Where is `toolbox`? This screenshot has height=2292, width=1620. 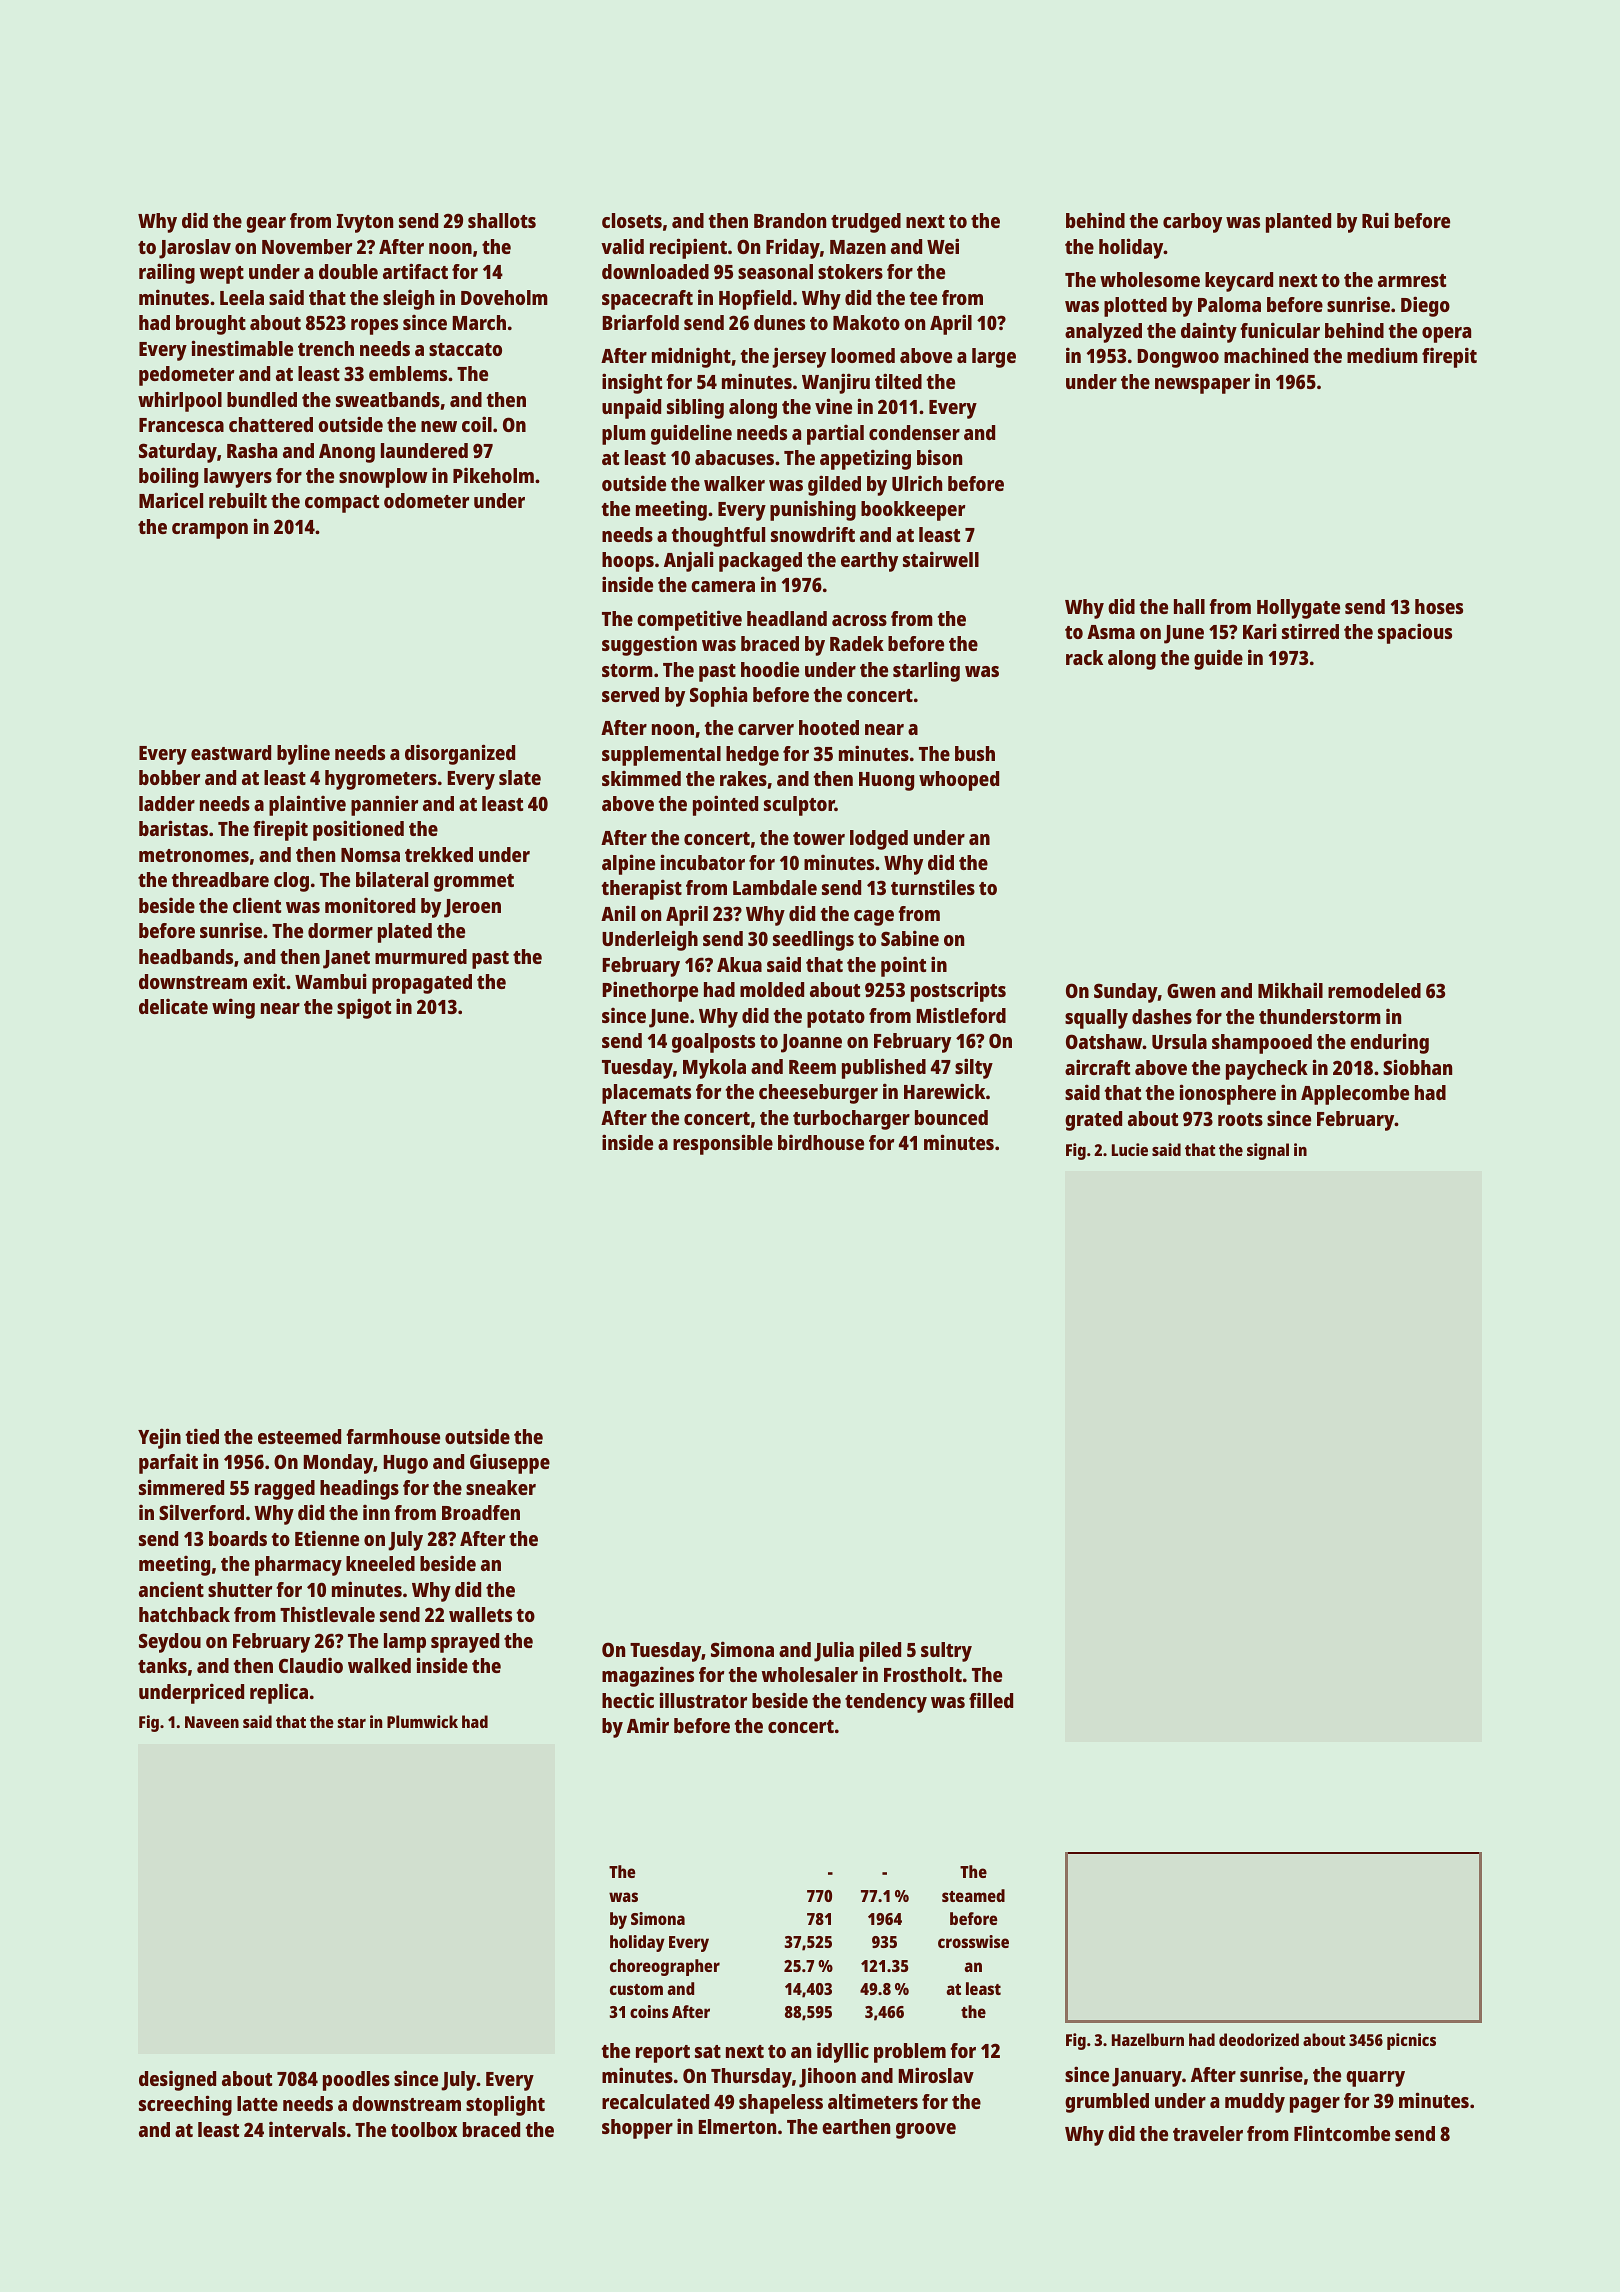
toolbox is located at coordinates (424, 2129).
